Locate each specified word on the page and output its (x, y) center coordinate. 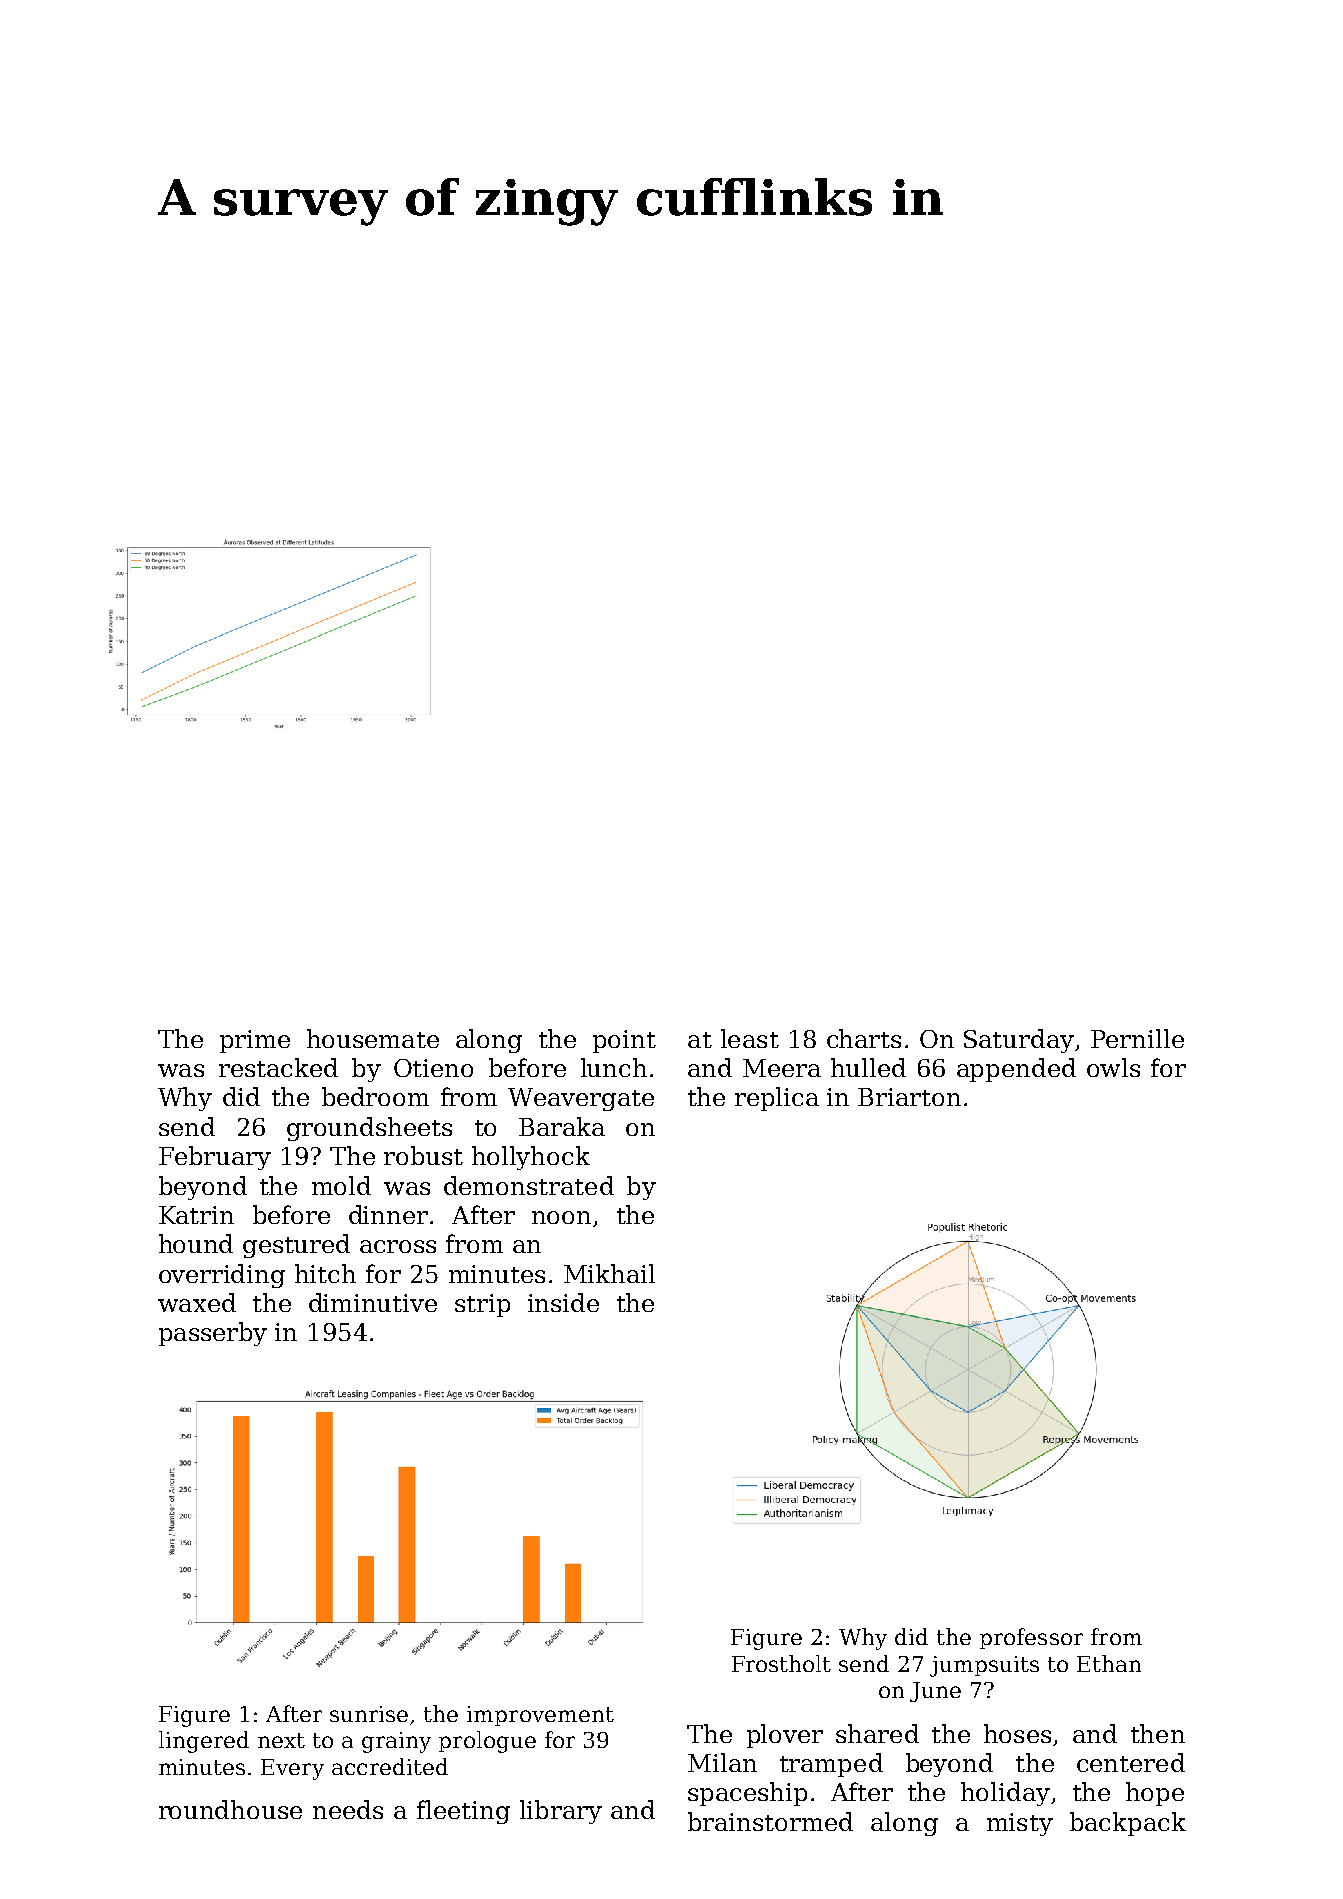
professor (1031, 1638)
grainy (396, 1742)
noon (561, 1217)
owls (1113, 1067)
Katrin (196, 1215)
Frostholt (781, 1663)
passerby (213, 1334)
